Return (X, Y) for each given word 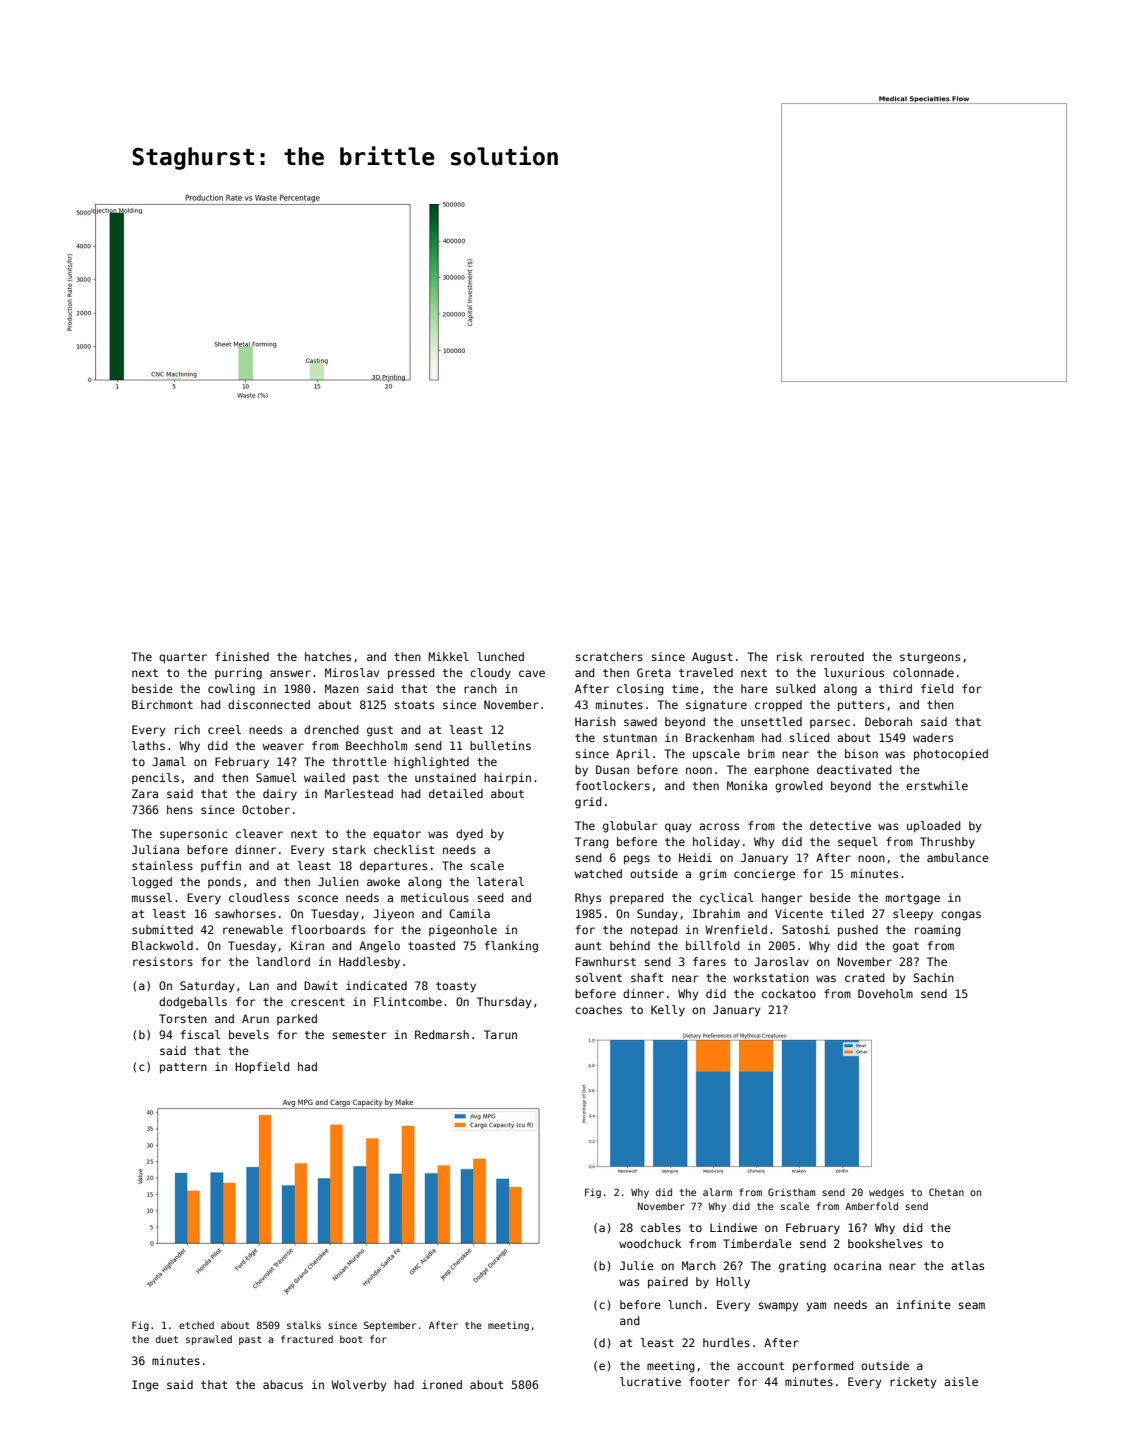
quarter (183, 658)
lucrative (650, 1381)
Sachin (933, 977)
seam (972, 1305)
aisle (961, 1381)
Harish (595, 721)
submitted (162, 929)
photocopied (951, 755)
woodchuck (650, 1243)
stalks (304, 1325)
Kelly (668, 1011)
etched (196, 1325)
